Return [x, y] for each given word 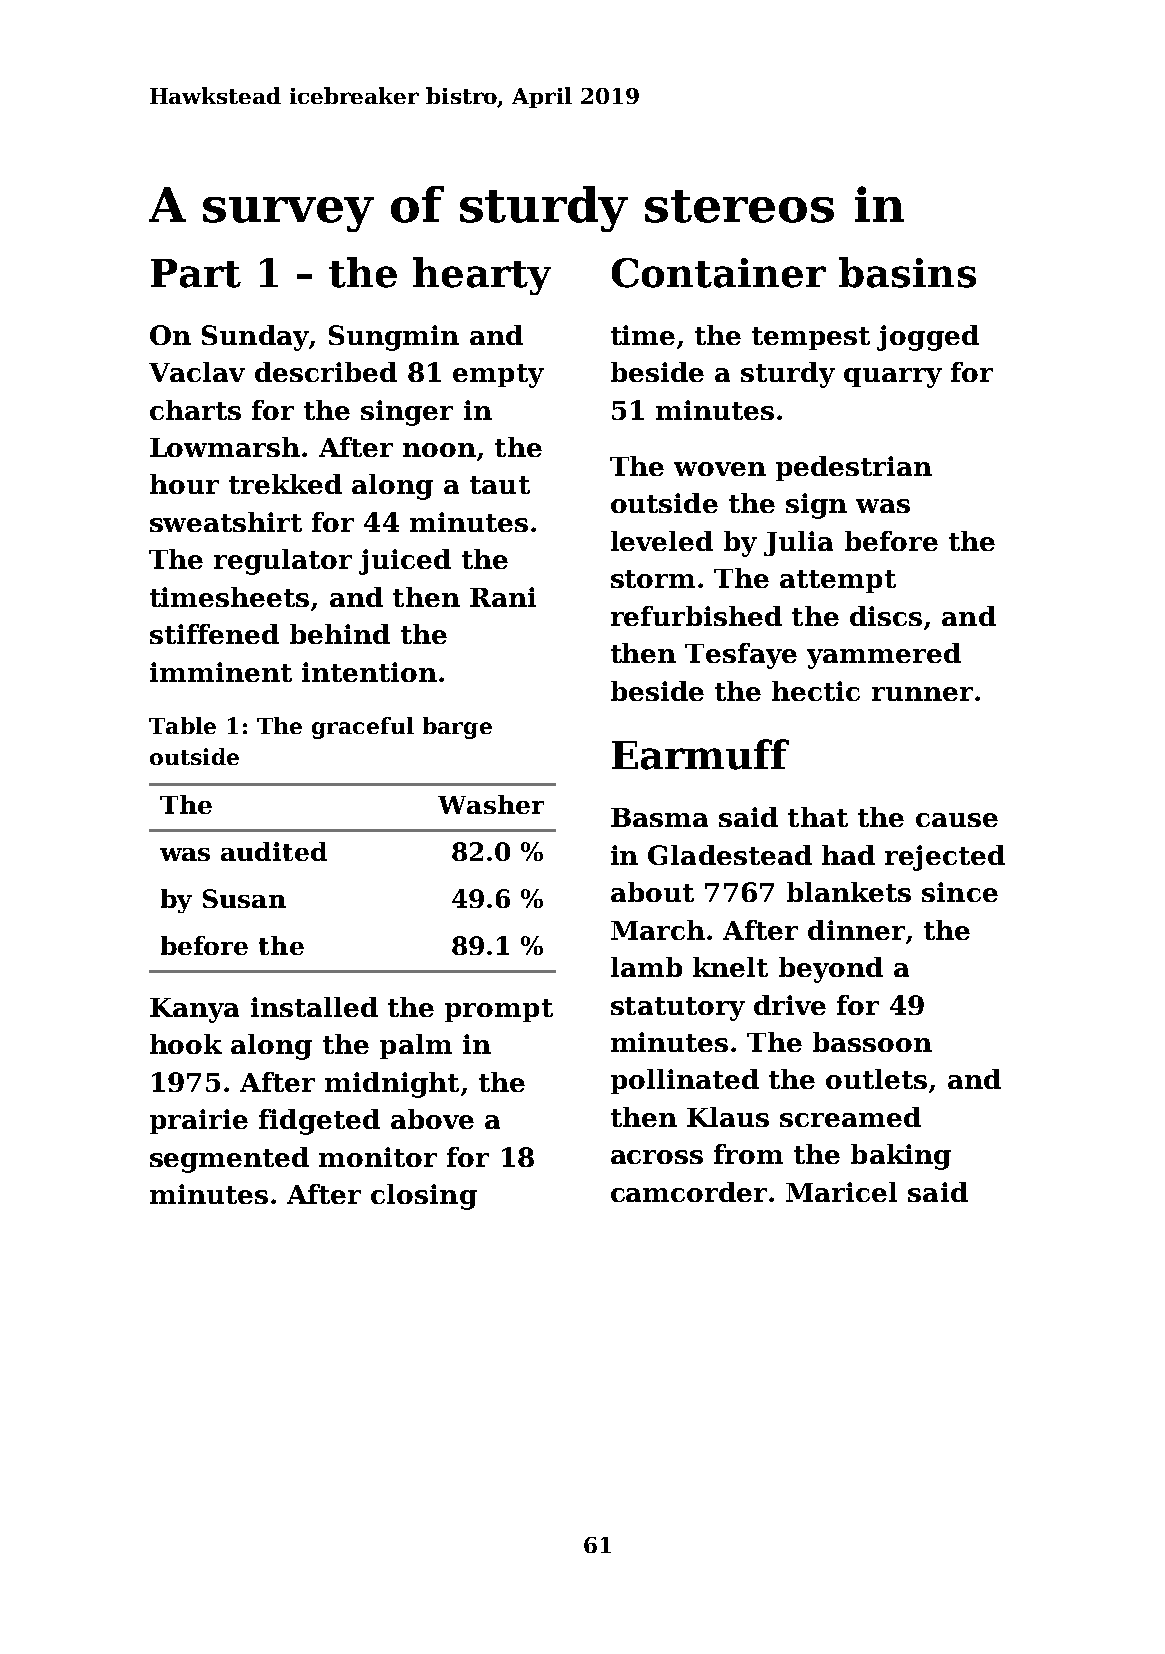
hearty [482, 276]
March [658, 930]
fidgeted [319, 1122]
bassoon [872, 1042]
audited [274, 851]
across [657, 1157]
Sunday [255, 338]
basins [907, 272]
